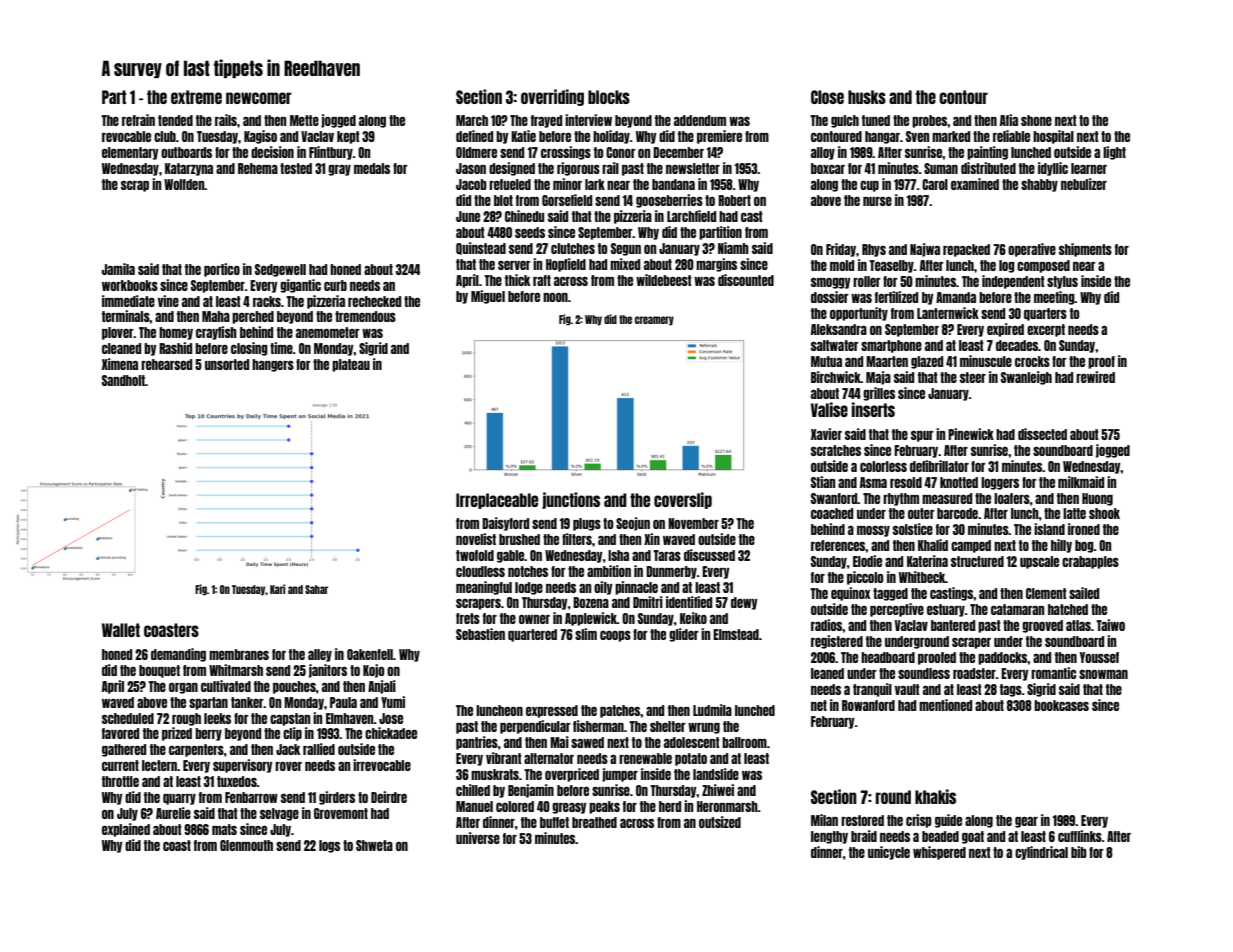  What do you see at coordinates (664, 280) in the screenshot?
I see `wildebeest` at bounding box center [664, 280].
